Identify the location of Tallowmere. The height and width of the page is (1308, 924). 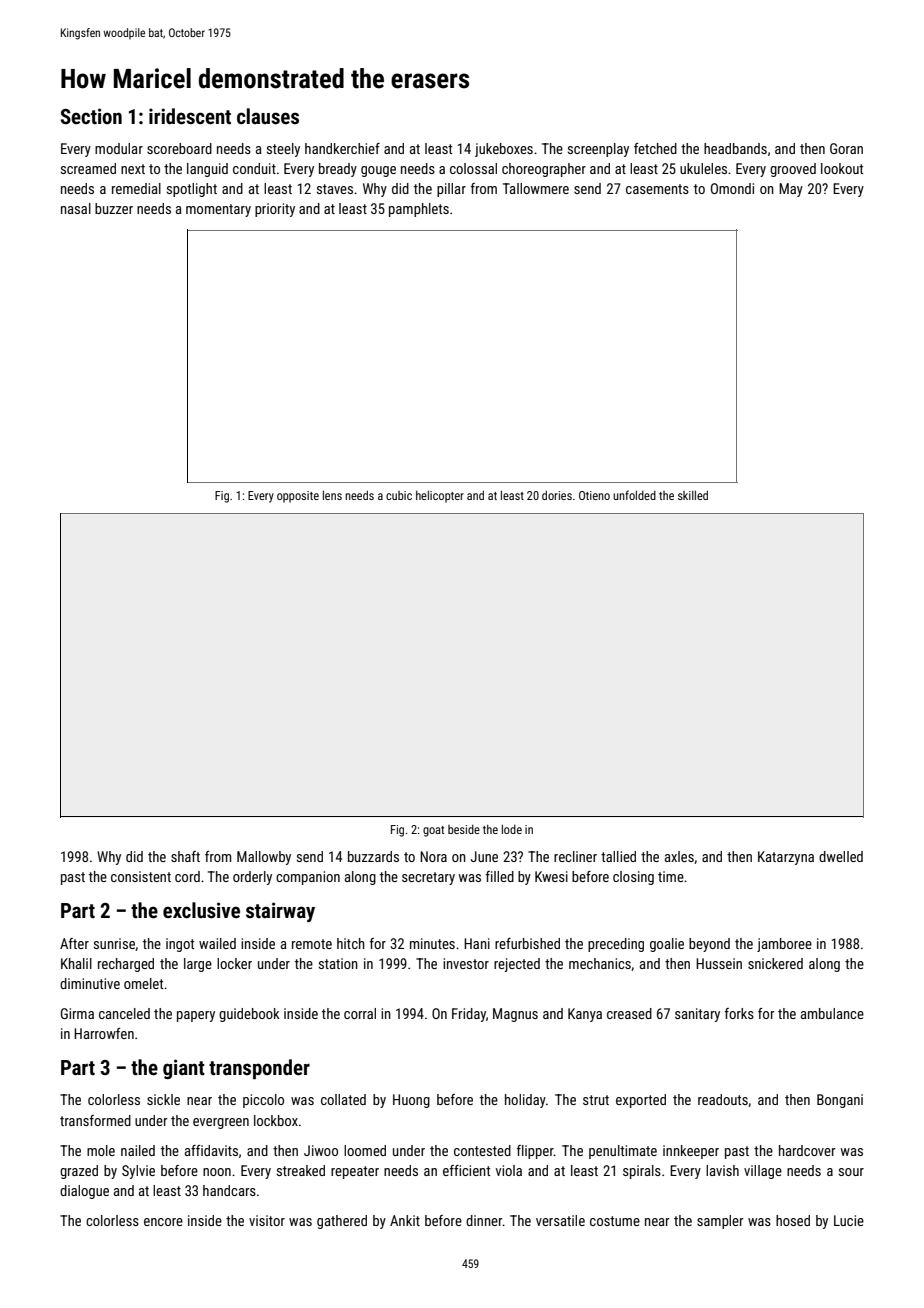
(536, 188).
